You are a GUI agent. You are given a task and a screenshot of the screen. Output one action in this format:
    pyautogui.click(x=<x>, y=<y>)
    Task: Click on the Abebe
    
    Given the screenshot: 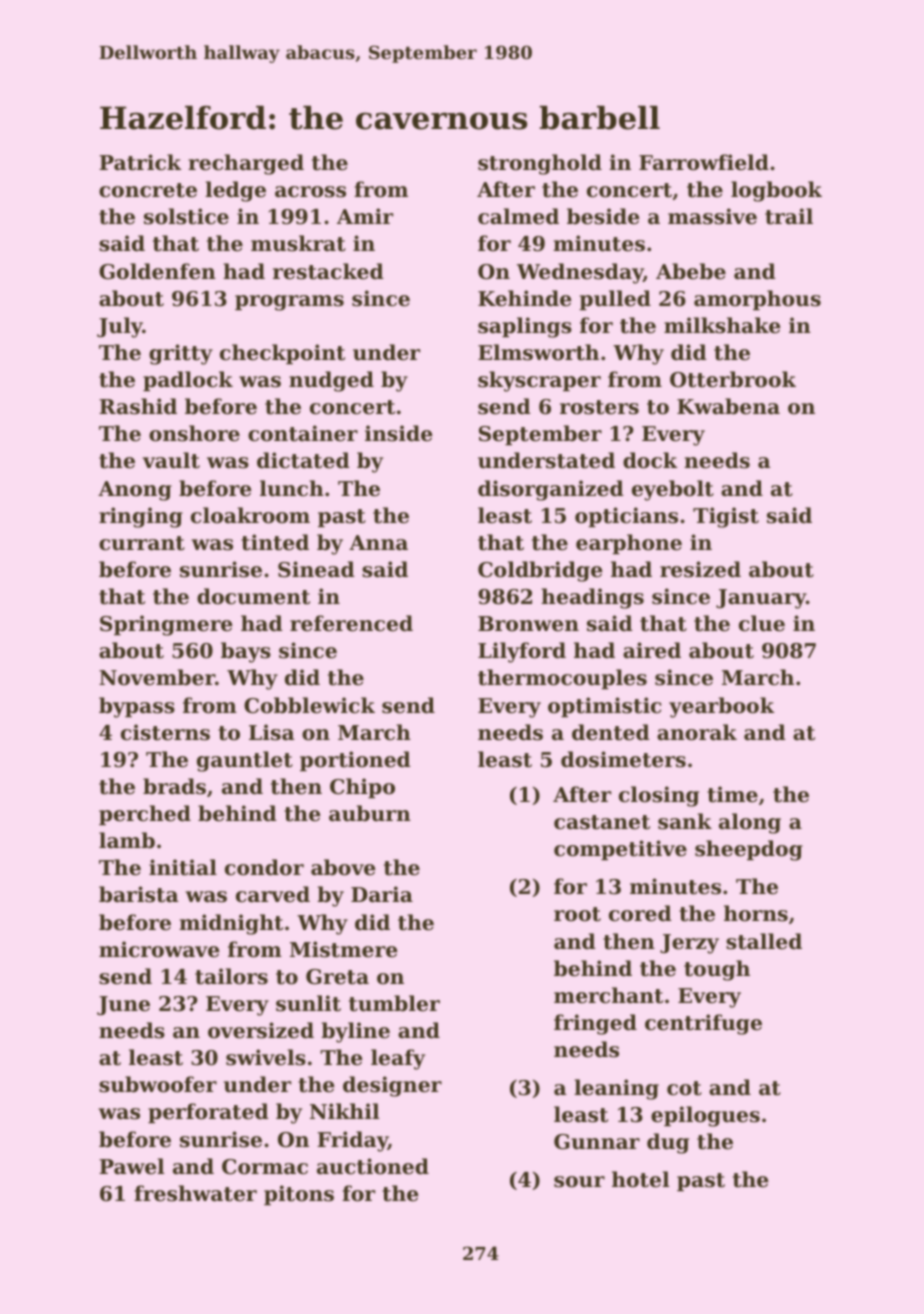 What is the action you would take?
    pyautogui.click(x=691, y=271)
